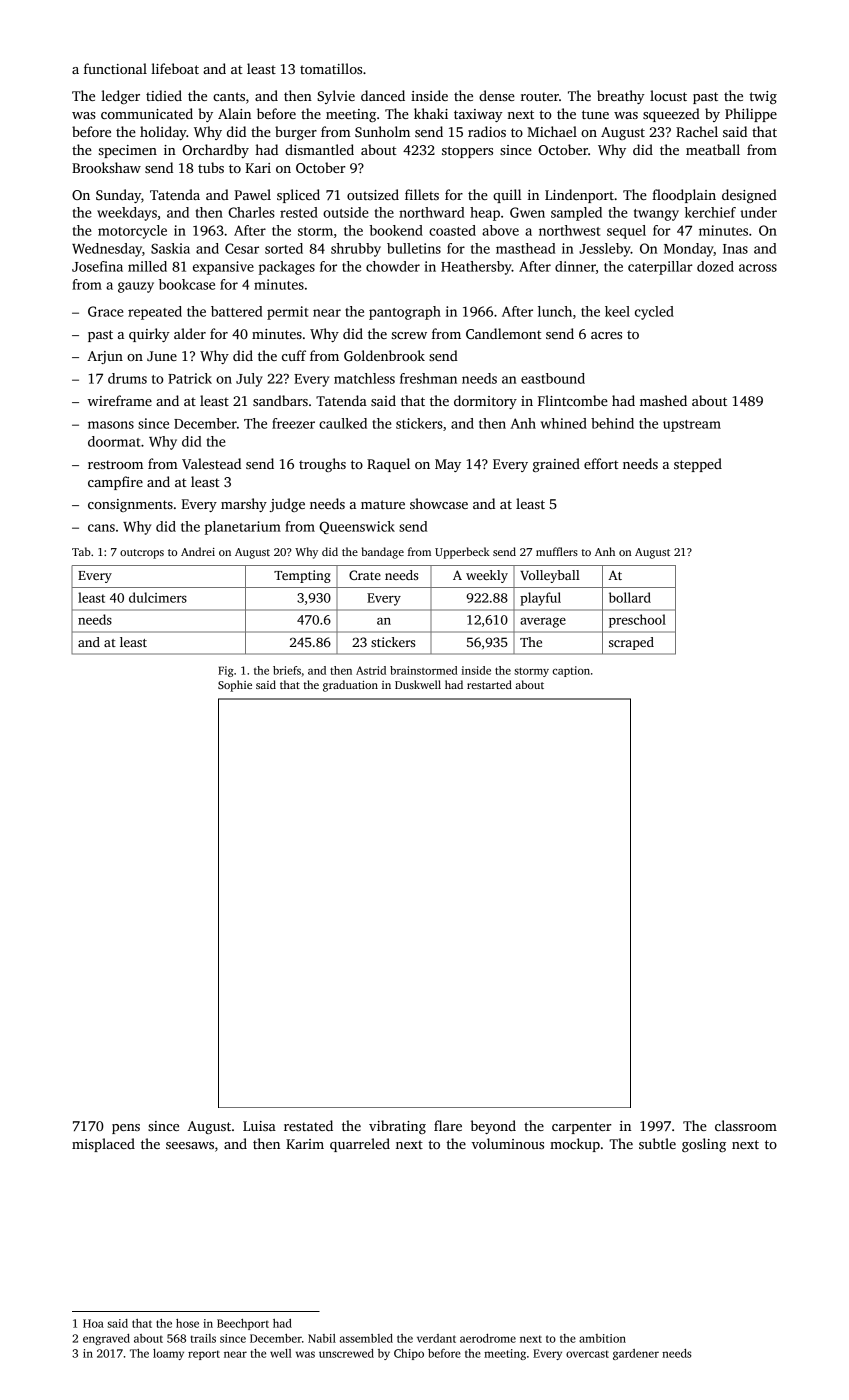 Image resolution: width=849 pixels, height=1400 pixels. Describe the element at coordinates (235, 686) in the screenshot. I see `Sophie` at that location.
